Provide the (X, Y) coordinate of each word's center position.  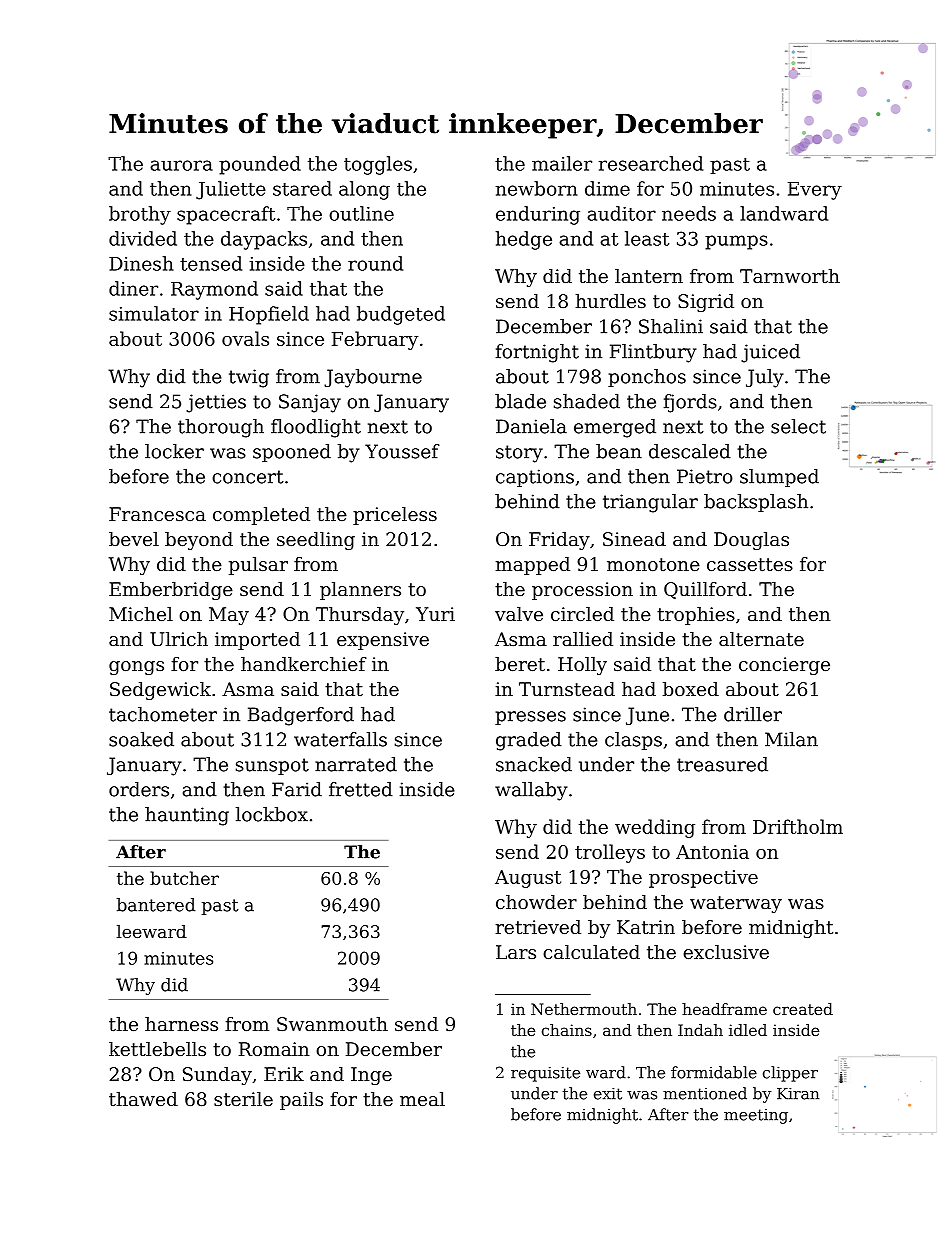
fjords (690, 403)
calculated (591, 952)
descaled (690, 451)
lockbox (272, 814)
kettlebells (157, 1049)
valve (519, 614)
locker (174, 451)
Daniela (531, 426)
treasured (722, 764)
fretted (361, 789)
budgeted (401, 315)
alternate (761, 639)
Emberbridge (171, 591)
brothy (140, 215)
